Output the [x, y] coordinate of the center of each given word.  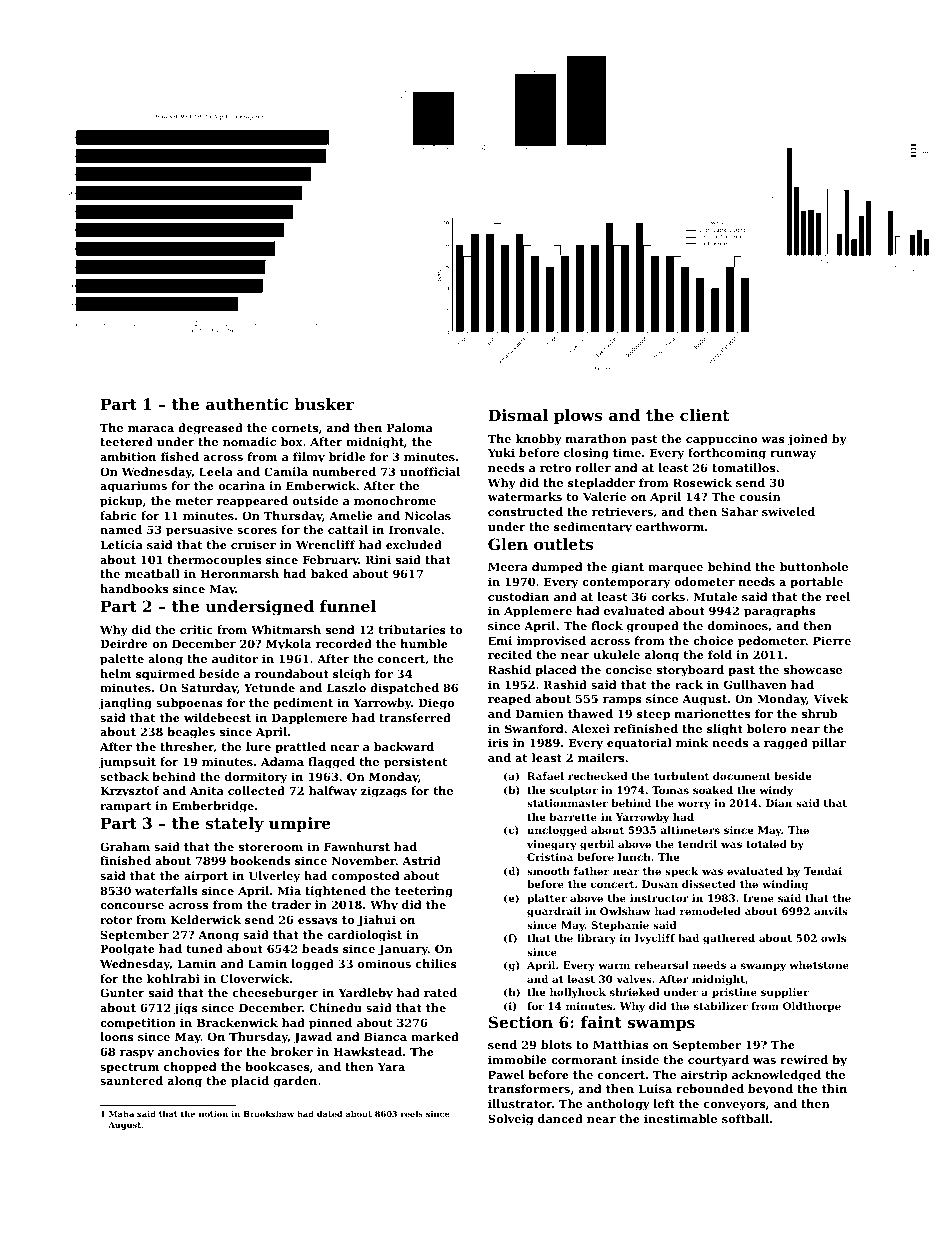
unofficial [430, 471]
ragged [786, 744]
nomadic [249, 441]
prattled [300, 748]
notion [213, 1114]
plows [578, 416]
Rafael [545, 776]
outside [315, 500]
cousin [760, 496]
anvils [831, 911]
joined [808, 440]
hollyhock [578, 993]
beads [320, 948]
